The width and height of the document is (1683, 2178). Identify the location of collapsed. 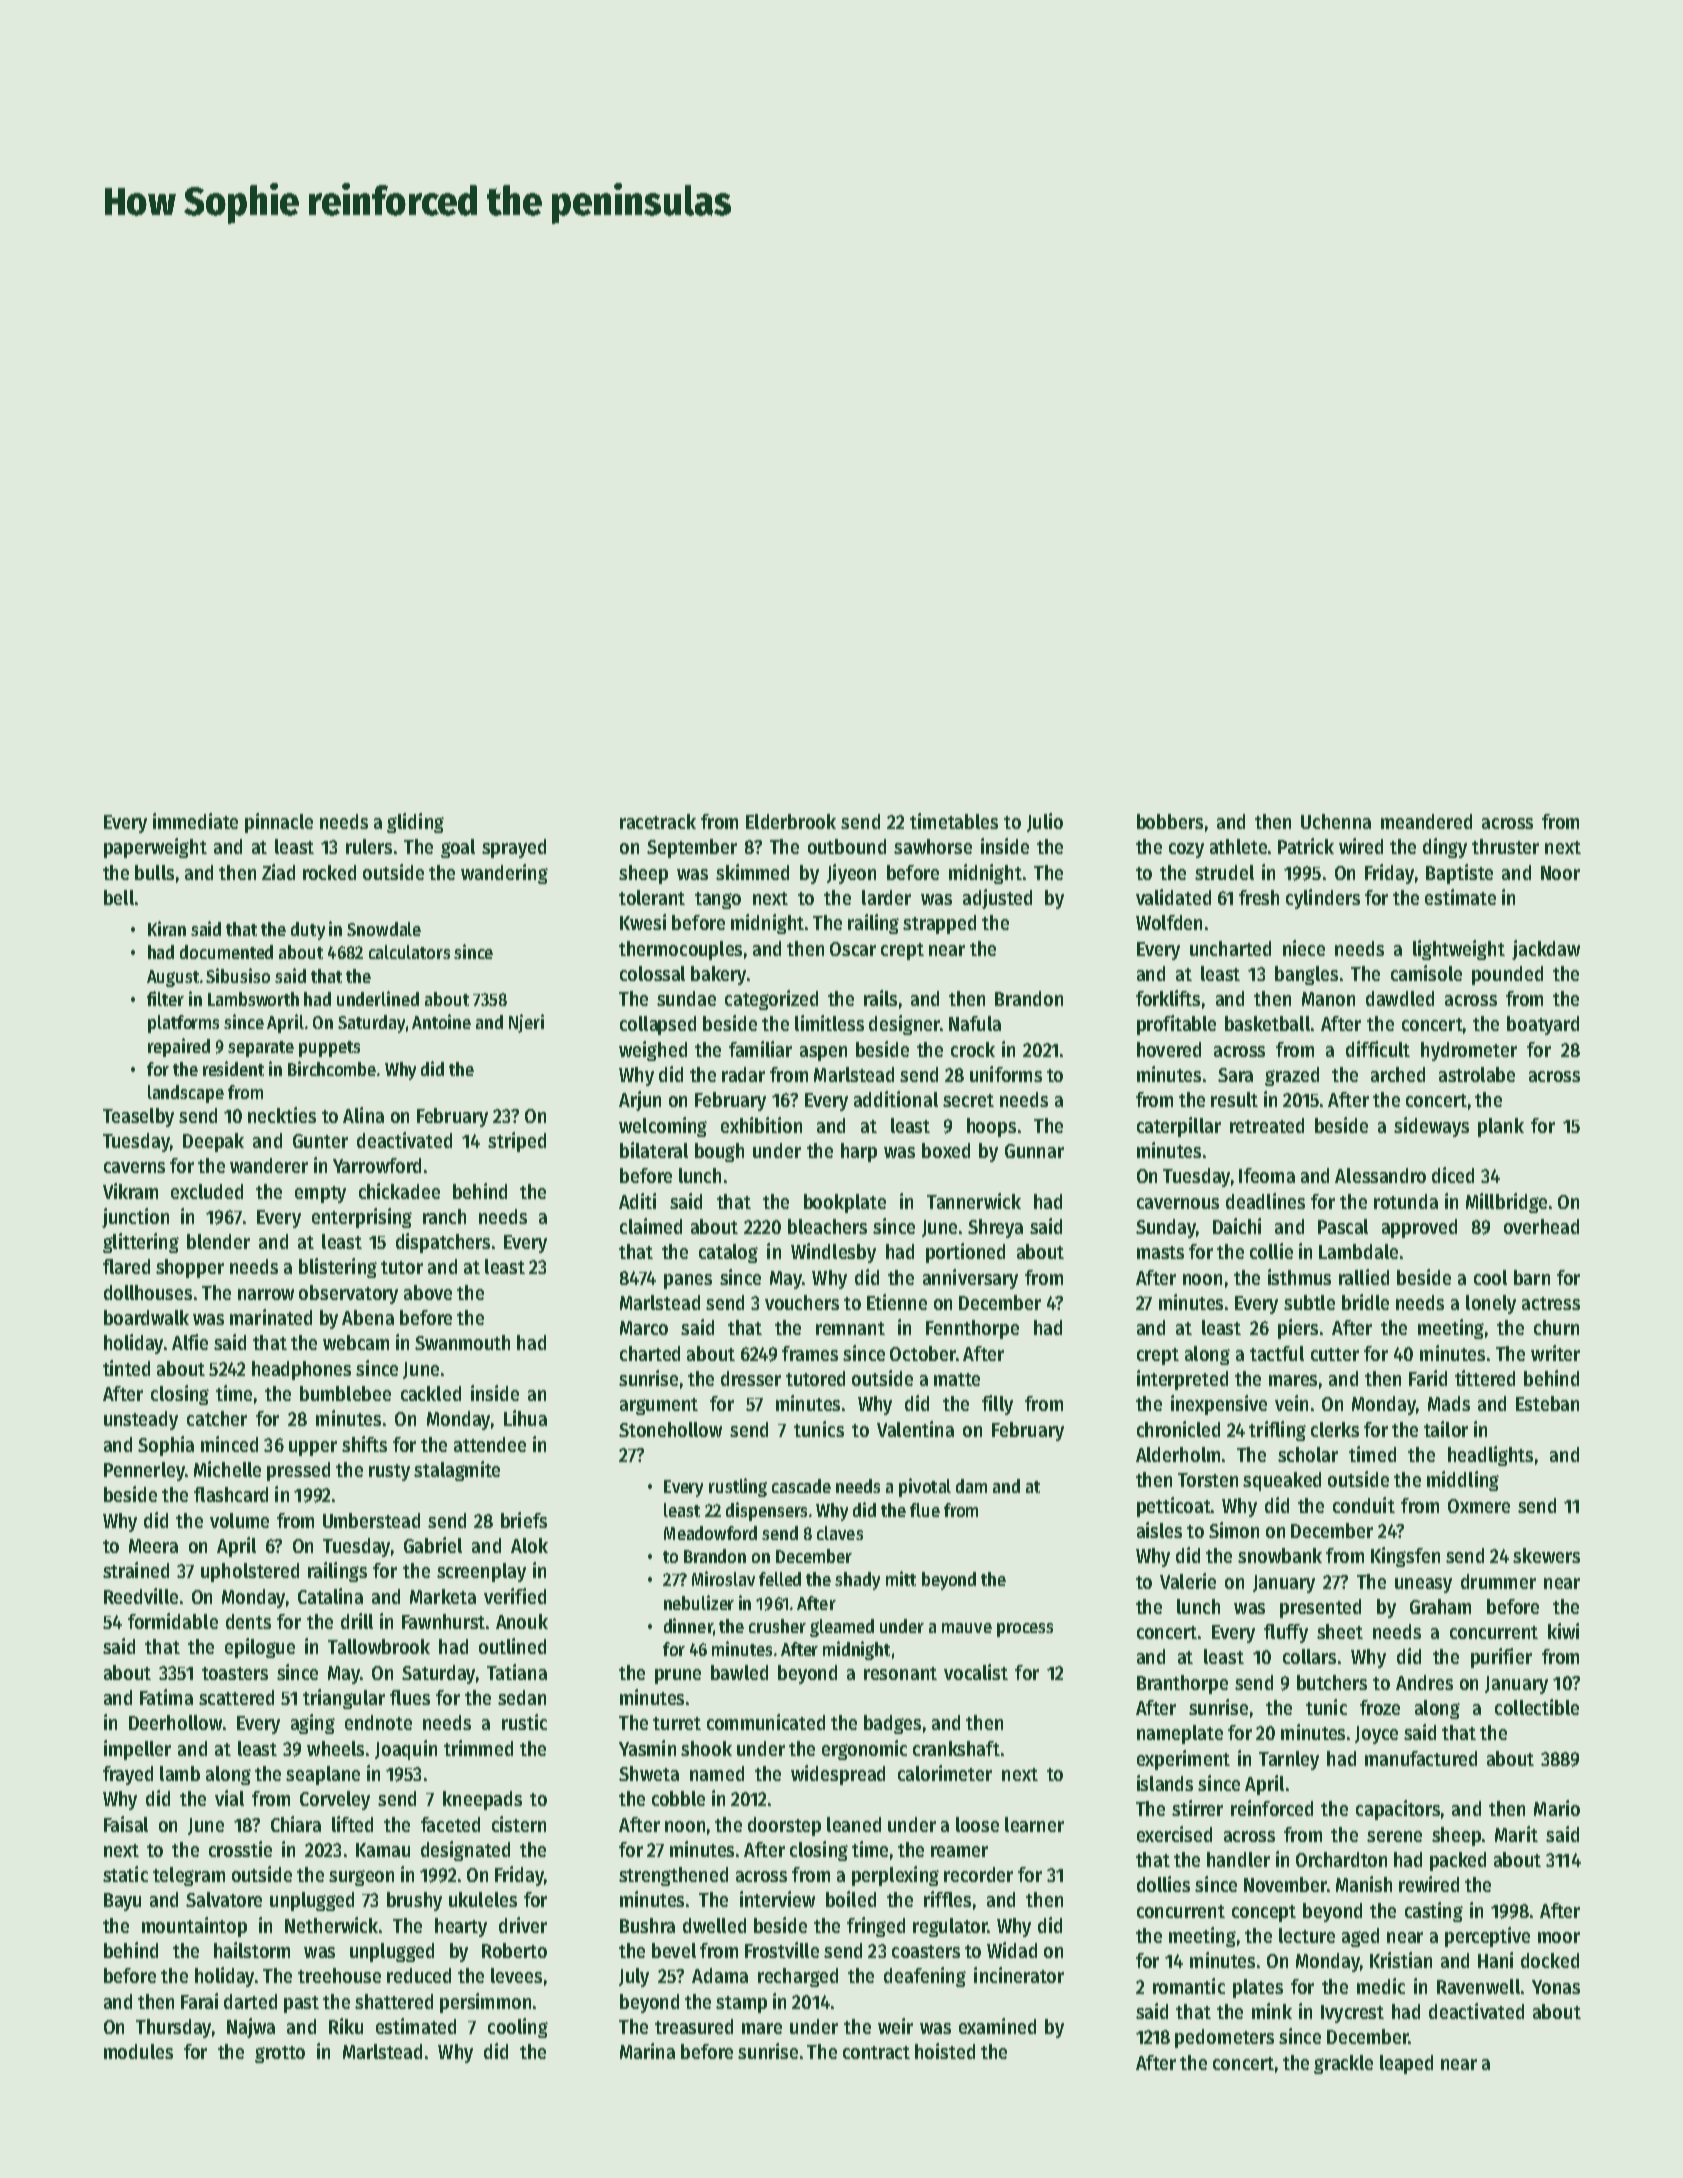
(658, 1025).
